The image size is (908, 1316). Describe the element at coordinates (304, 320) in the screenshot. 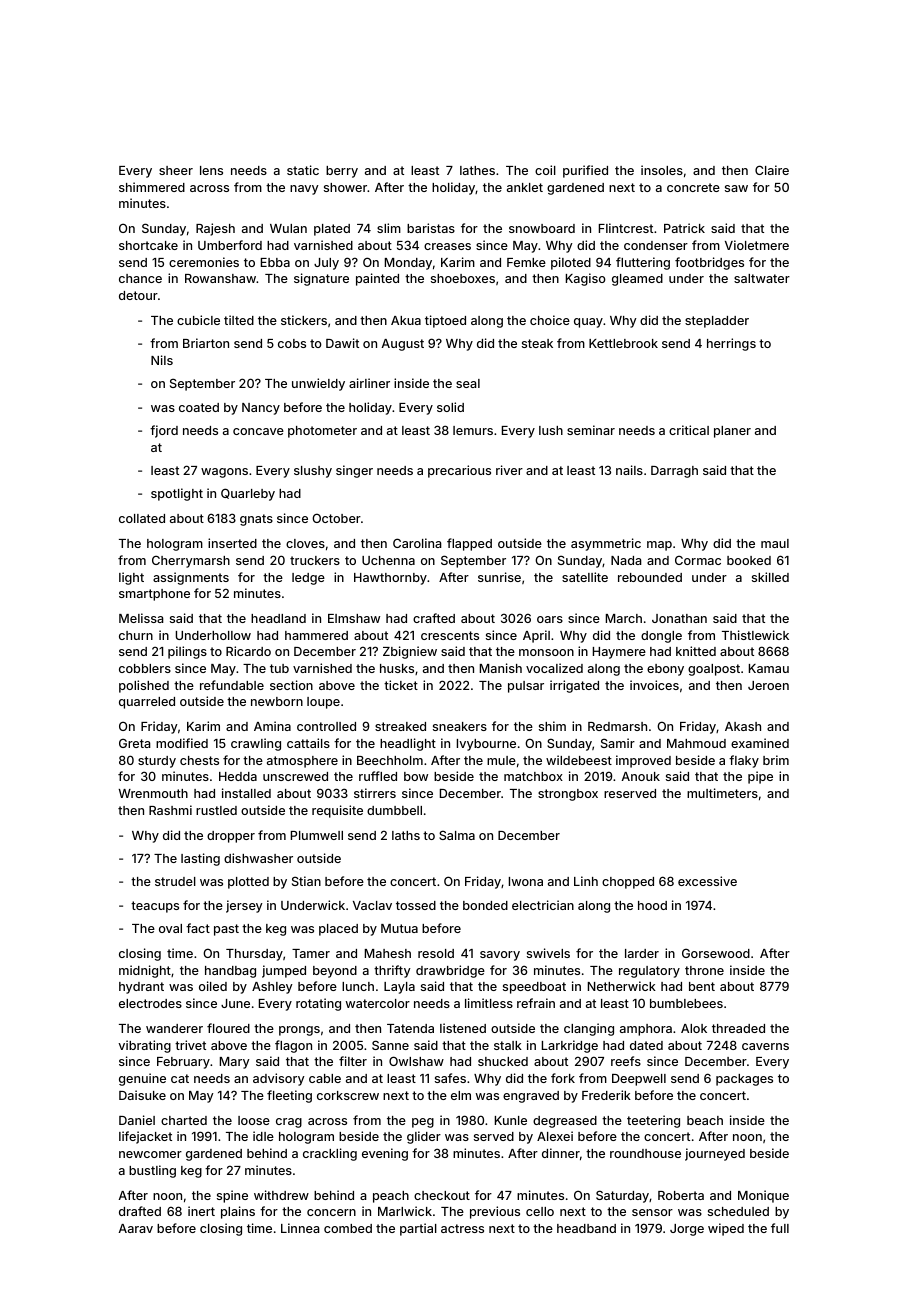

I see `stickers` at that location.
